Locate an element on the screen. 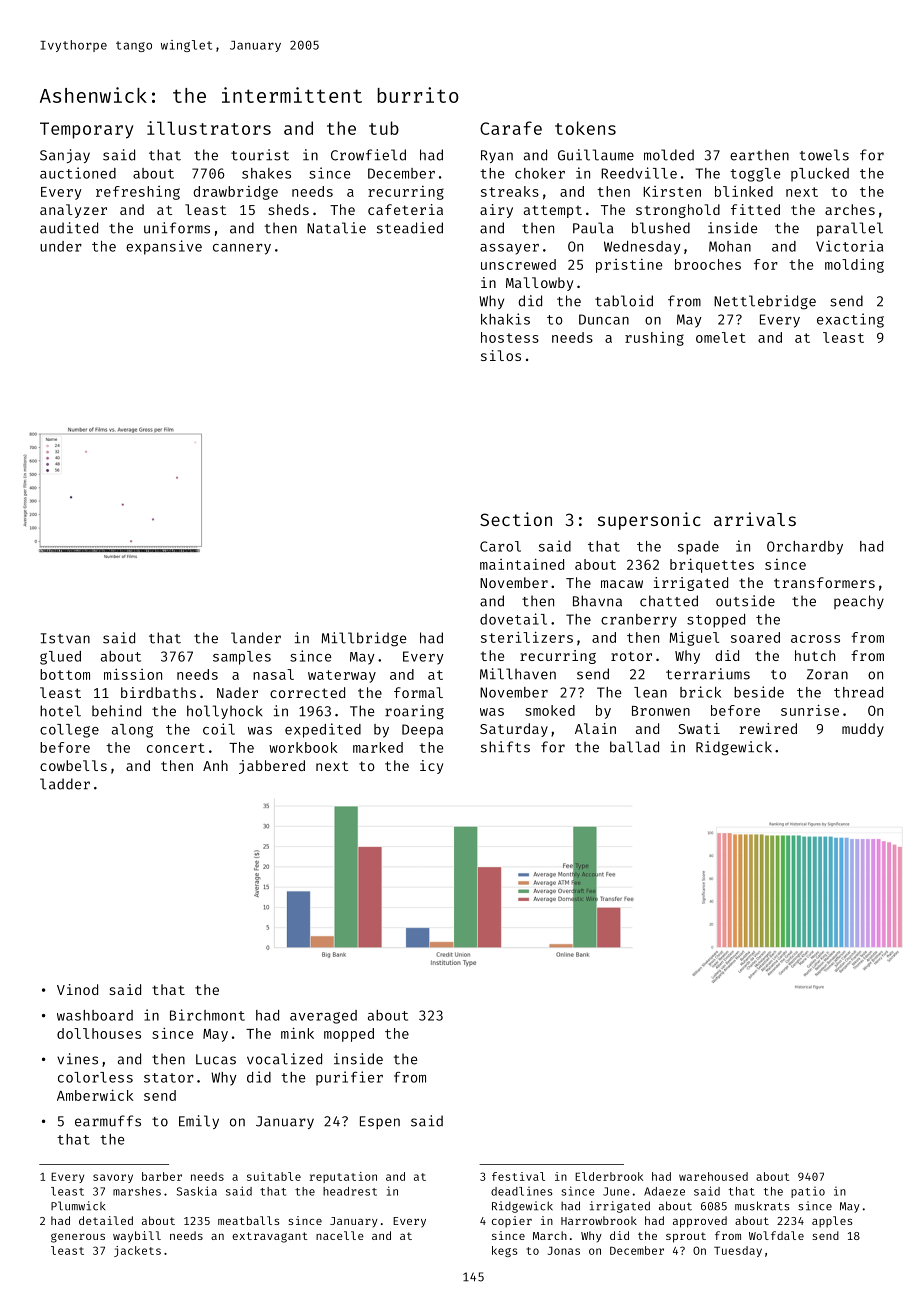 Image resolution: width=924 pixels, height=1308 pixels. Saskia is located at coordinates (197, 1191).
